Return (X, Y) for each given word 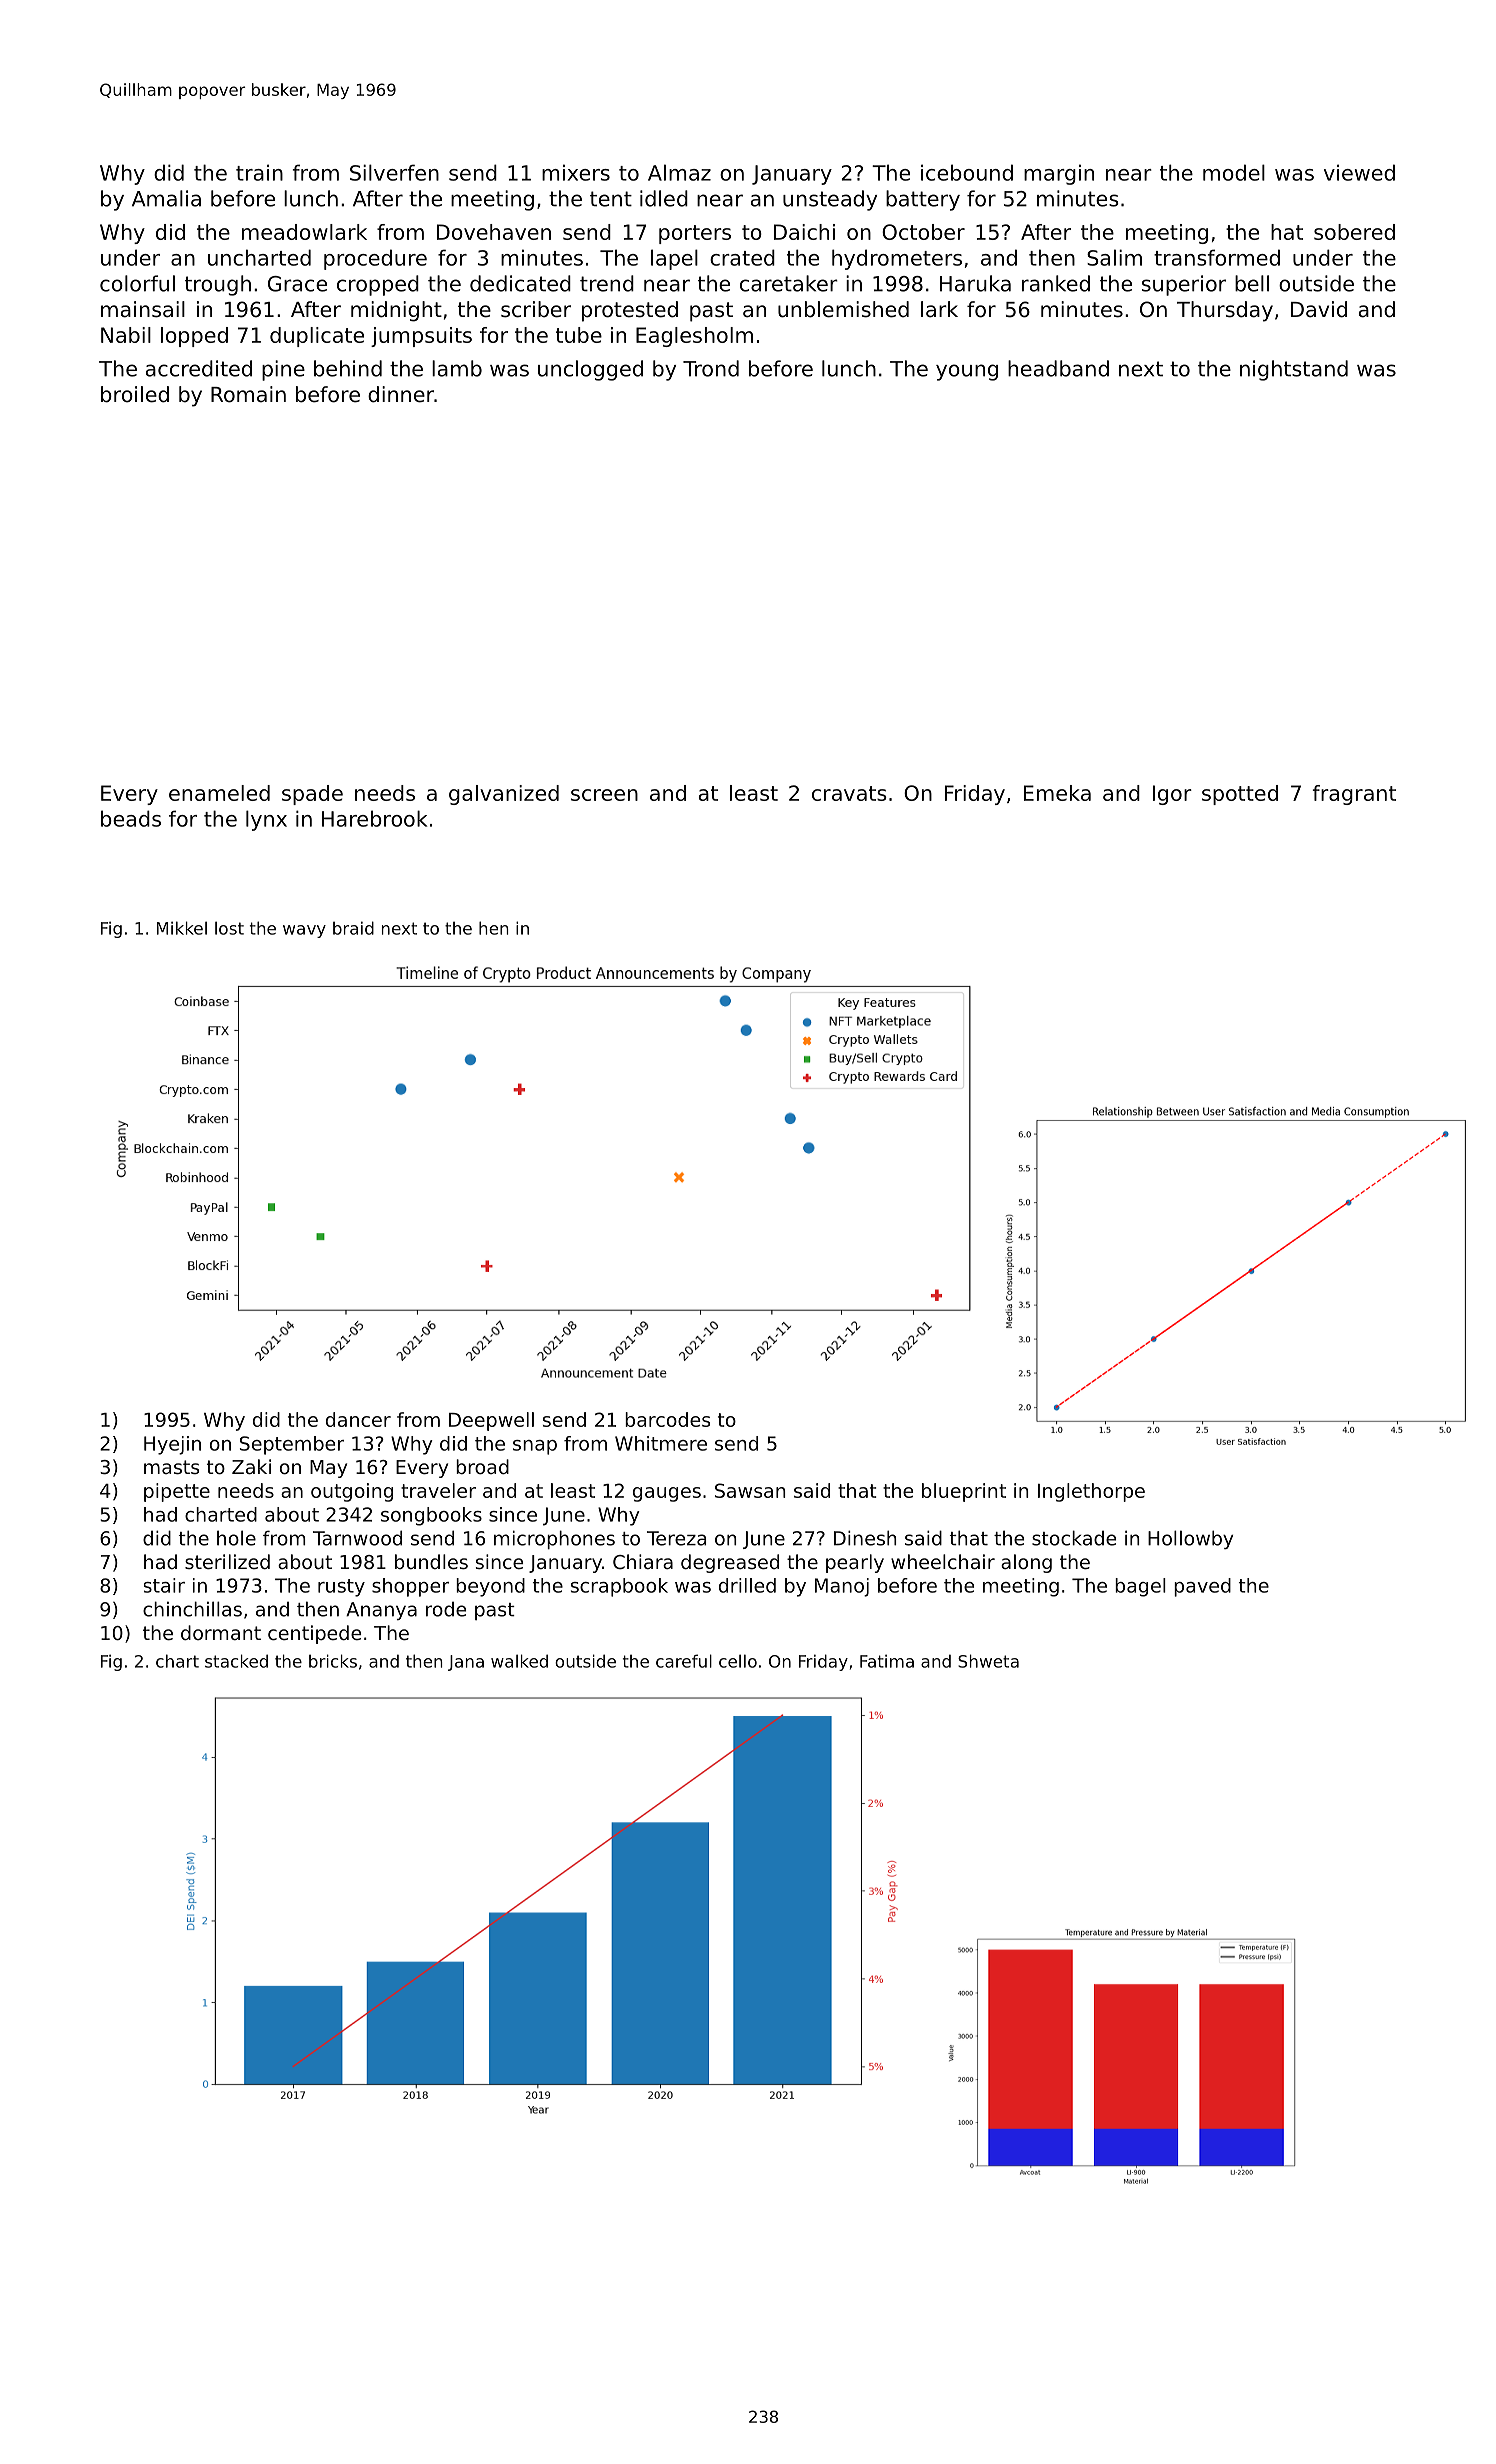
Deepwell (491, 1421)
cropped (378, 285)
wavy (304, 931)
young (967, 372)
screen (604, 795)
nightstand (1294, 370)
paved (1202, 1587)
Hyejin (172, 1445)
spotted (1240, 795)
